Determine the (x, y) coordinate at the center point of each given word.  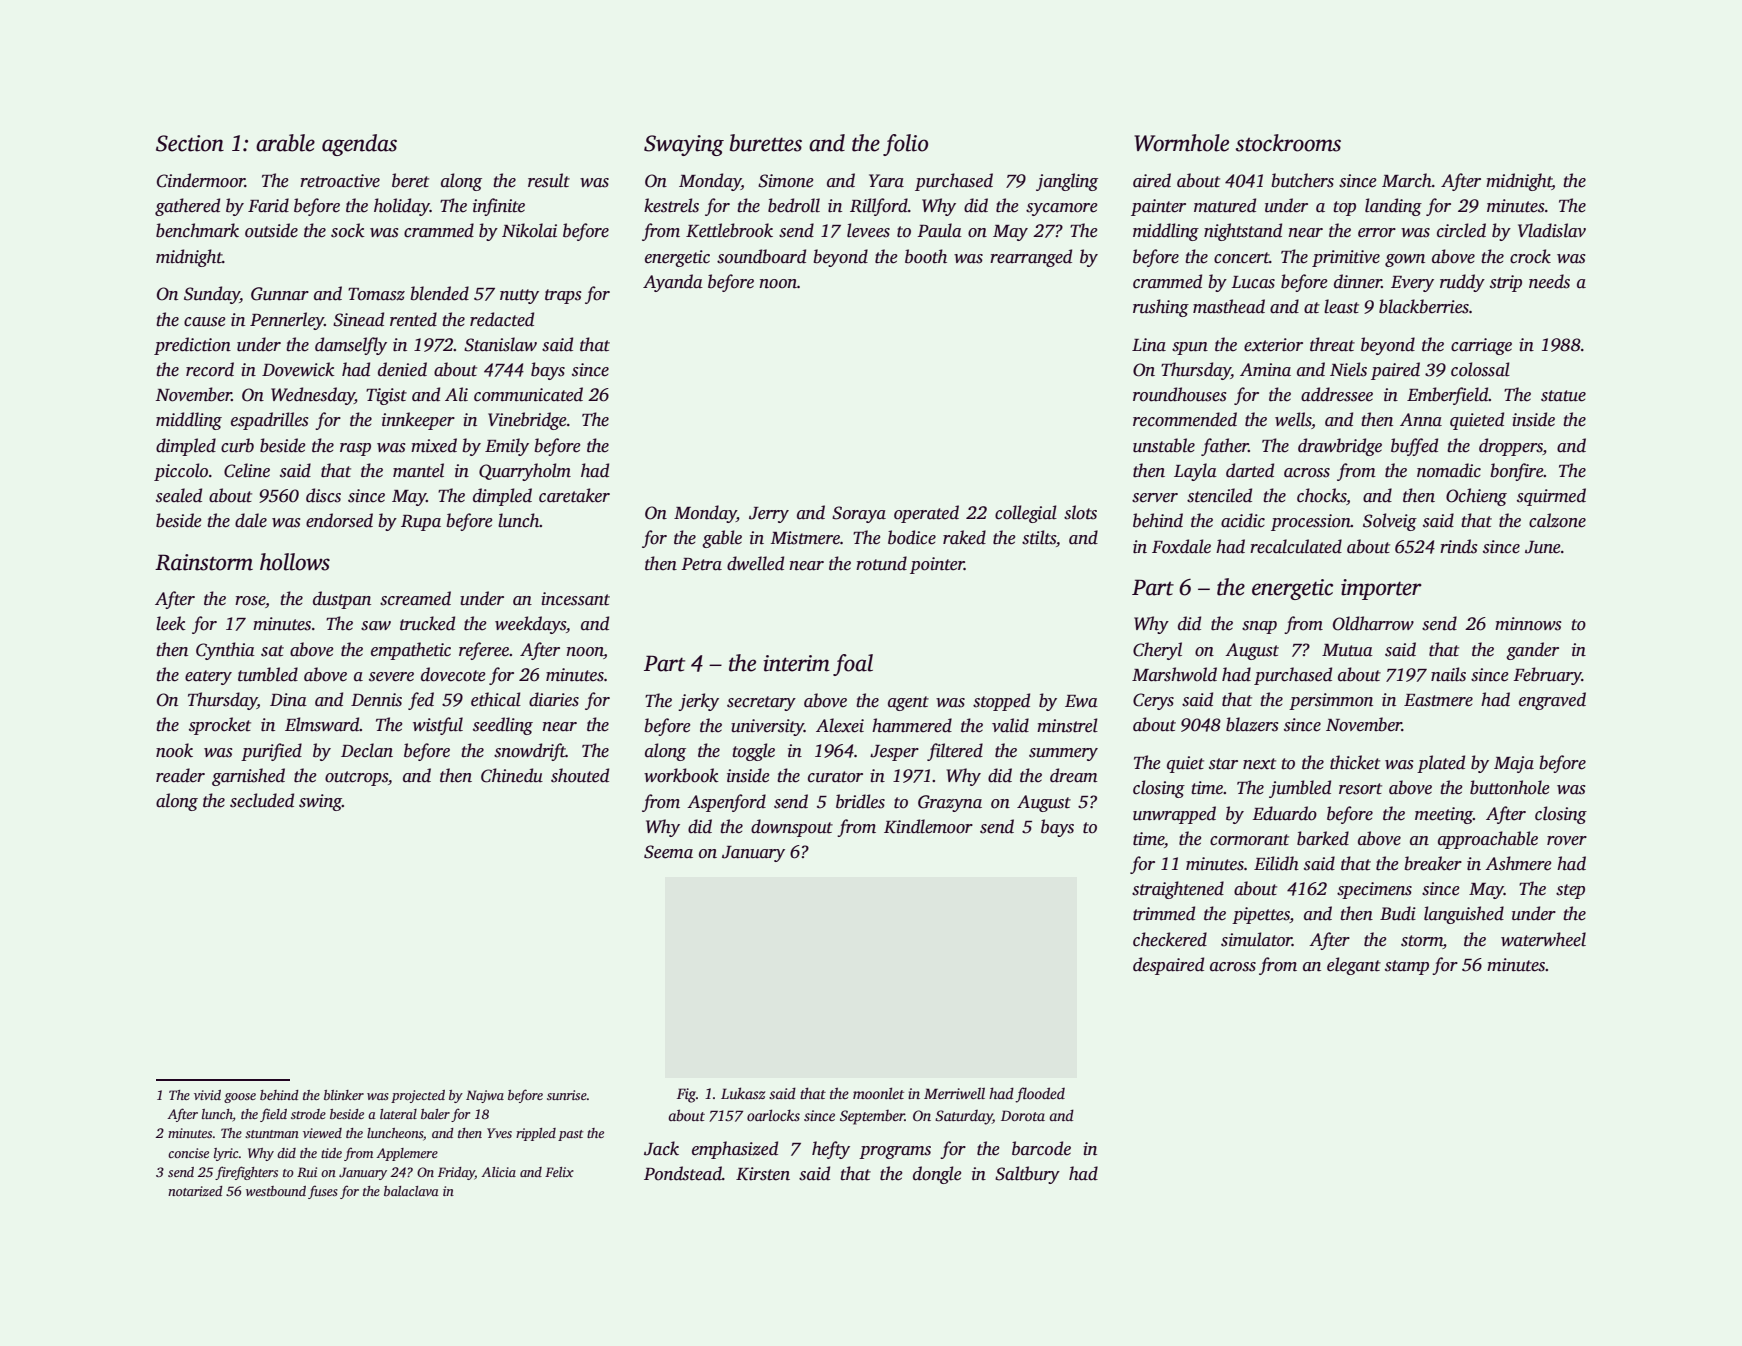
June (1543, 547)
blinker (344, 1095)
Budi (1398, 913)
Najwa (485, 1096)
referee (484, 651)
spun (1190, 348)
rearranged (1031, 258)
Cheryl (1157, 651)
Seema (668, 852)
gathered (187, 207)
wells (1293, 419)
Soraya (859, 514)
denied (402, 369)
